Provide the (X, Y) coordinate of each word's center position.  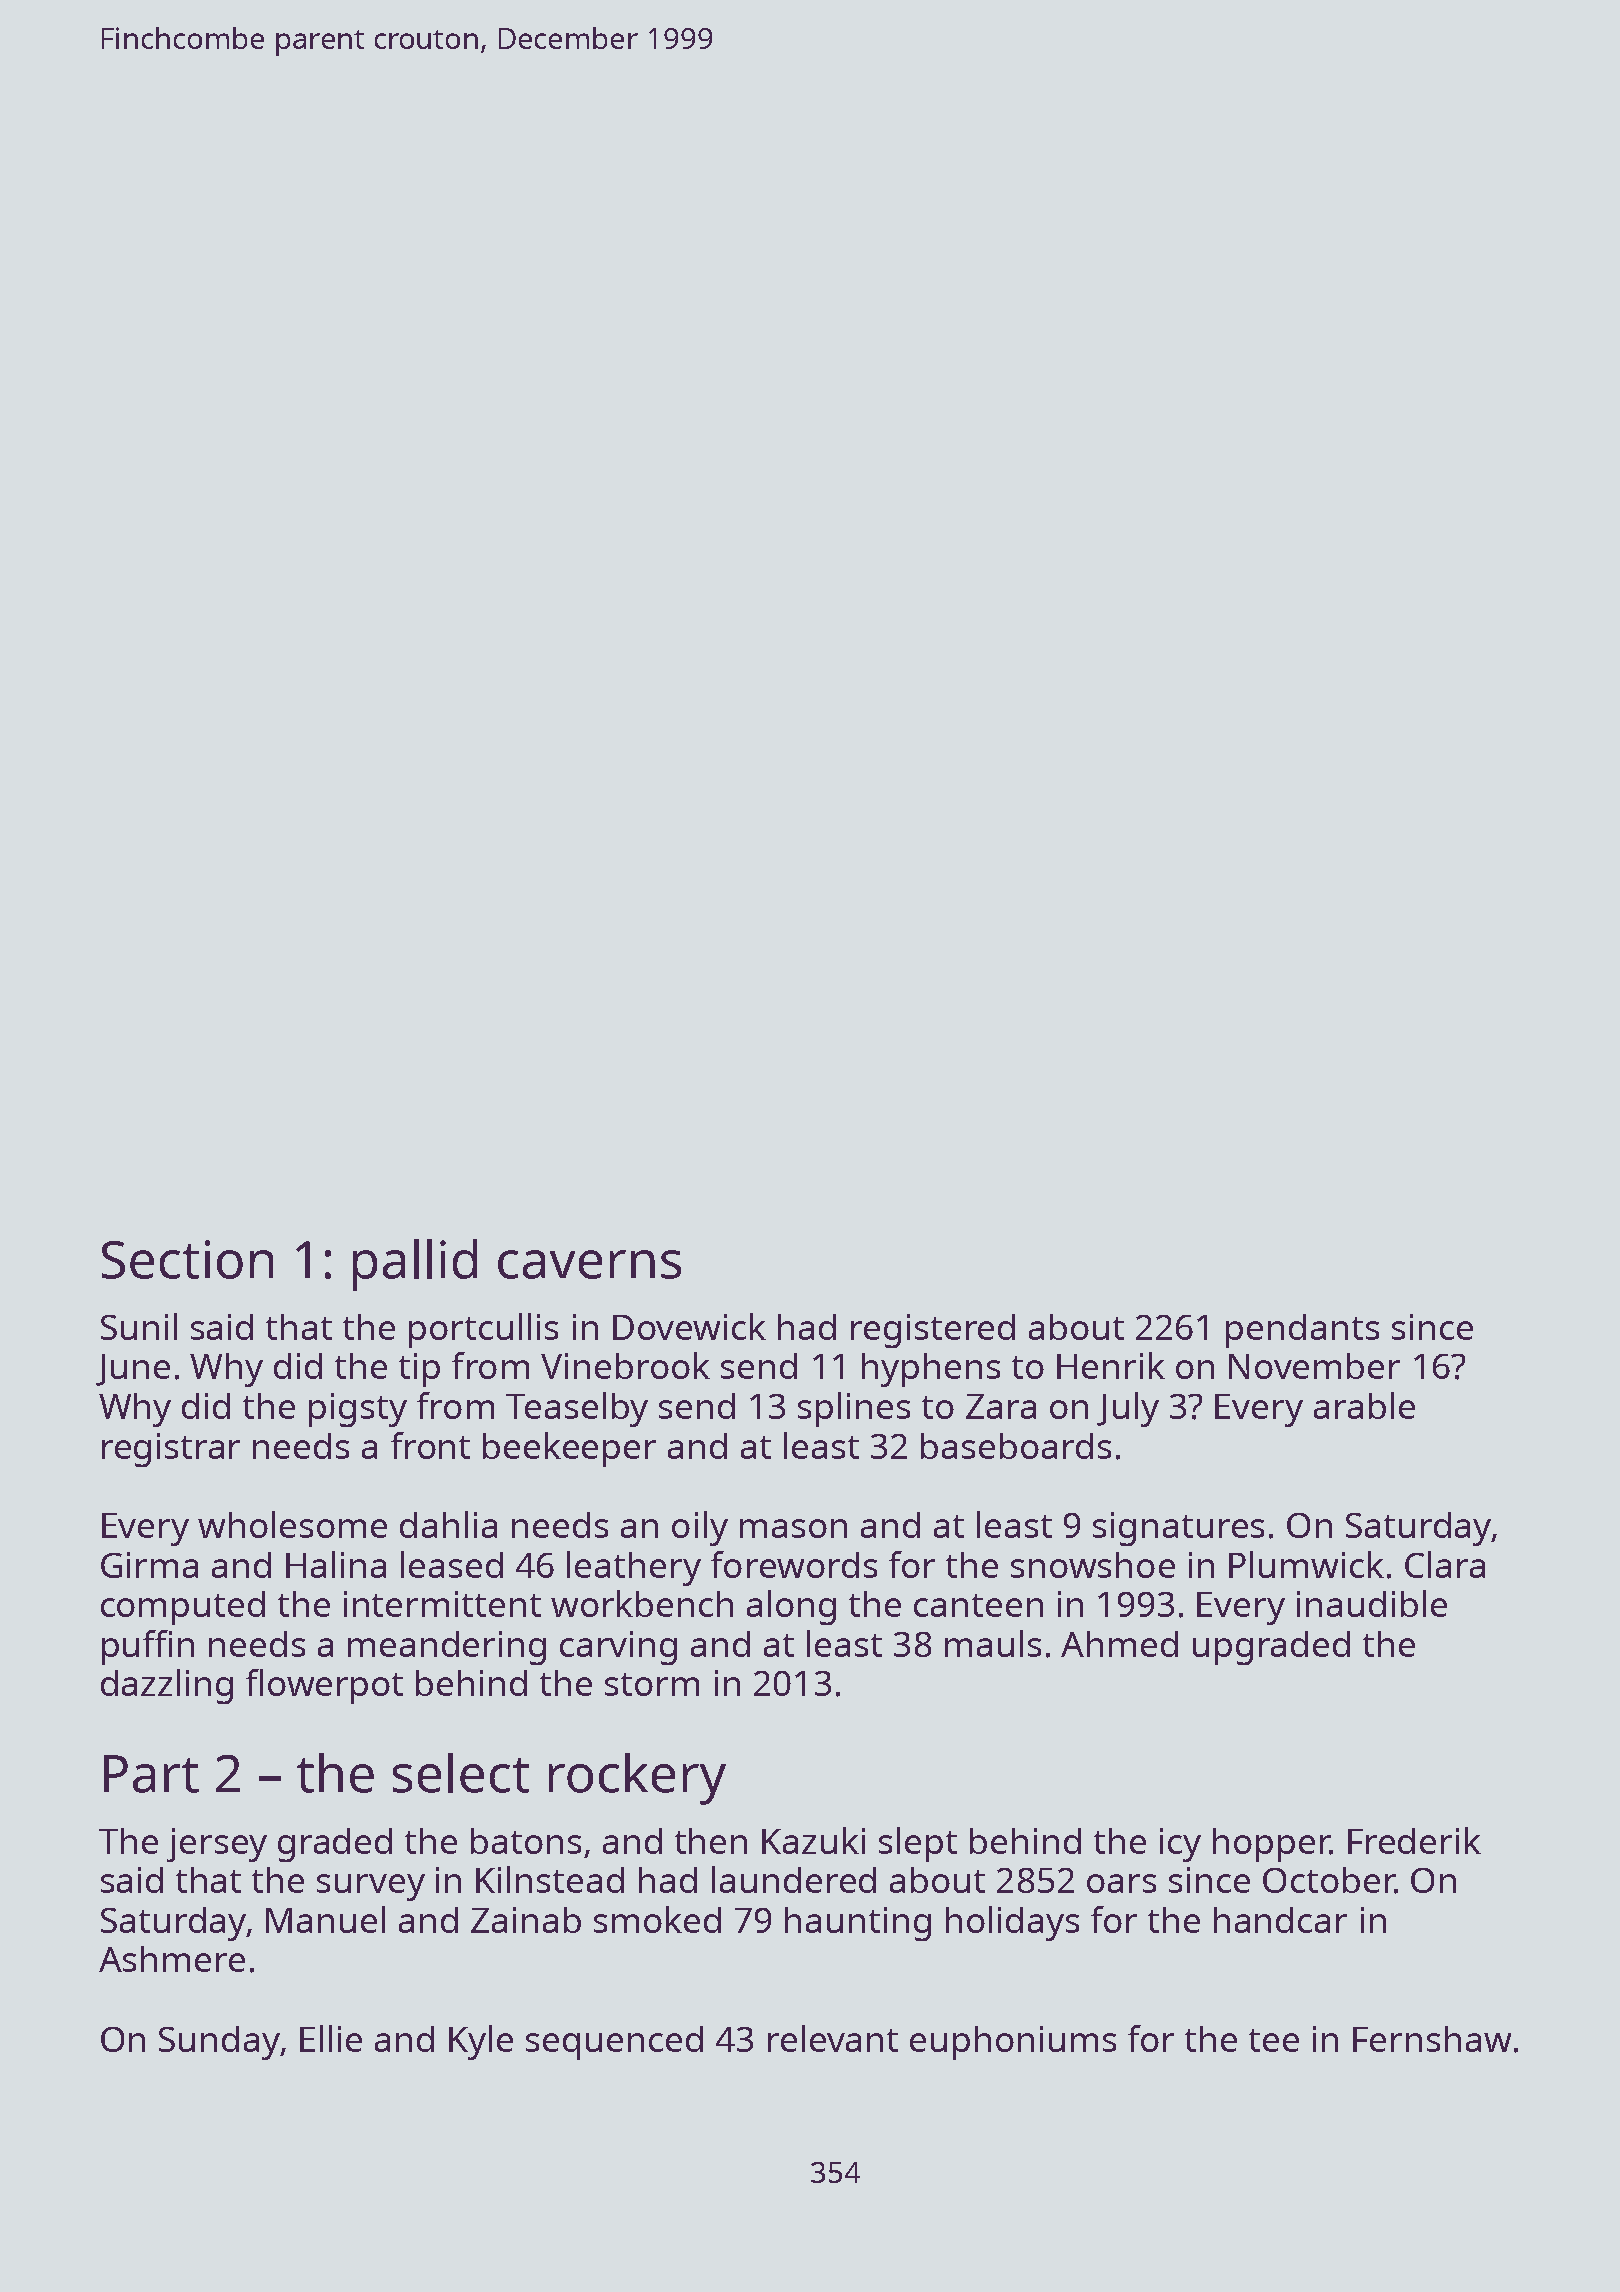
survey (371, 1887)
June (133, 1370)
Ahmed (1119, 1644)
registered (933, 1331)
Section (187, 1259)
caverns (589, 1264)
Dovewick (689, 1326)
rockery (637, 1779)
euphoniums (1013, 2043)
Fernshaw (1432, 2039)
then (711, 1841)
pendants (1302, 1331)
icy (1180, 1845)
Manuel (325, 1919)
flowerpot (324, 1686)
